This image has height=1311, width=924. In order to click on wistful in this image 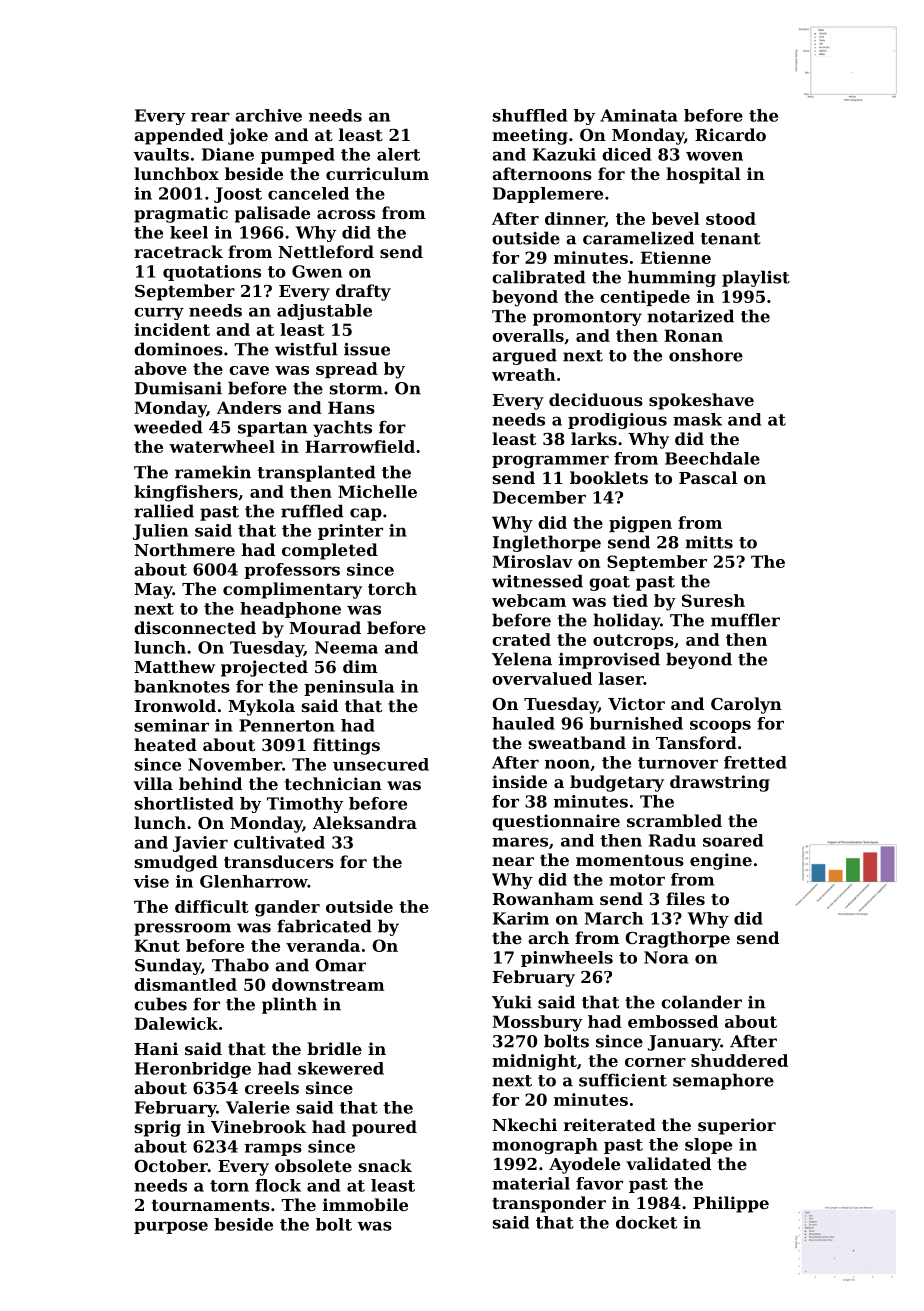, I will do `click(306, 349)`.
